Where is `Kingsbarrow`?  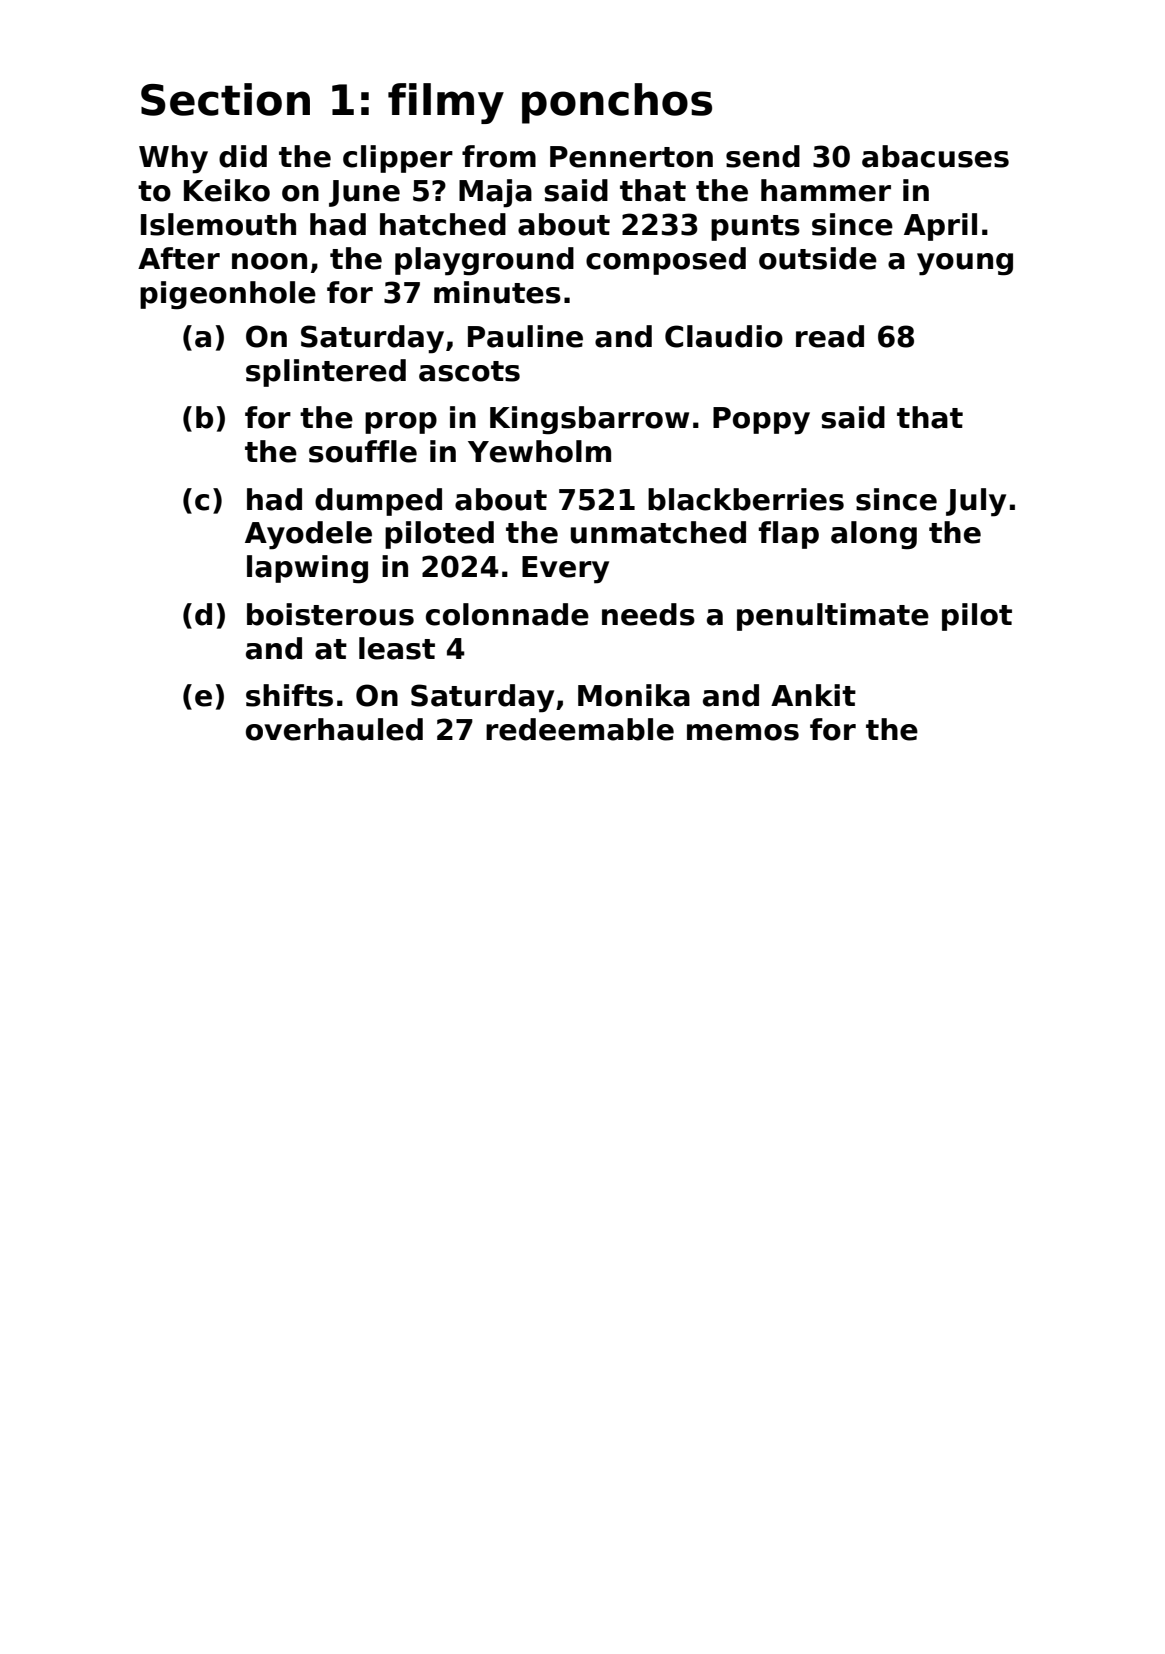
Kingsbarrow is located at coordinates (589, 420).
